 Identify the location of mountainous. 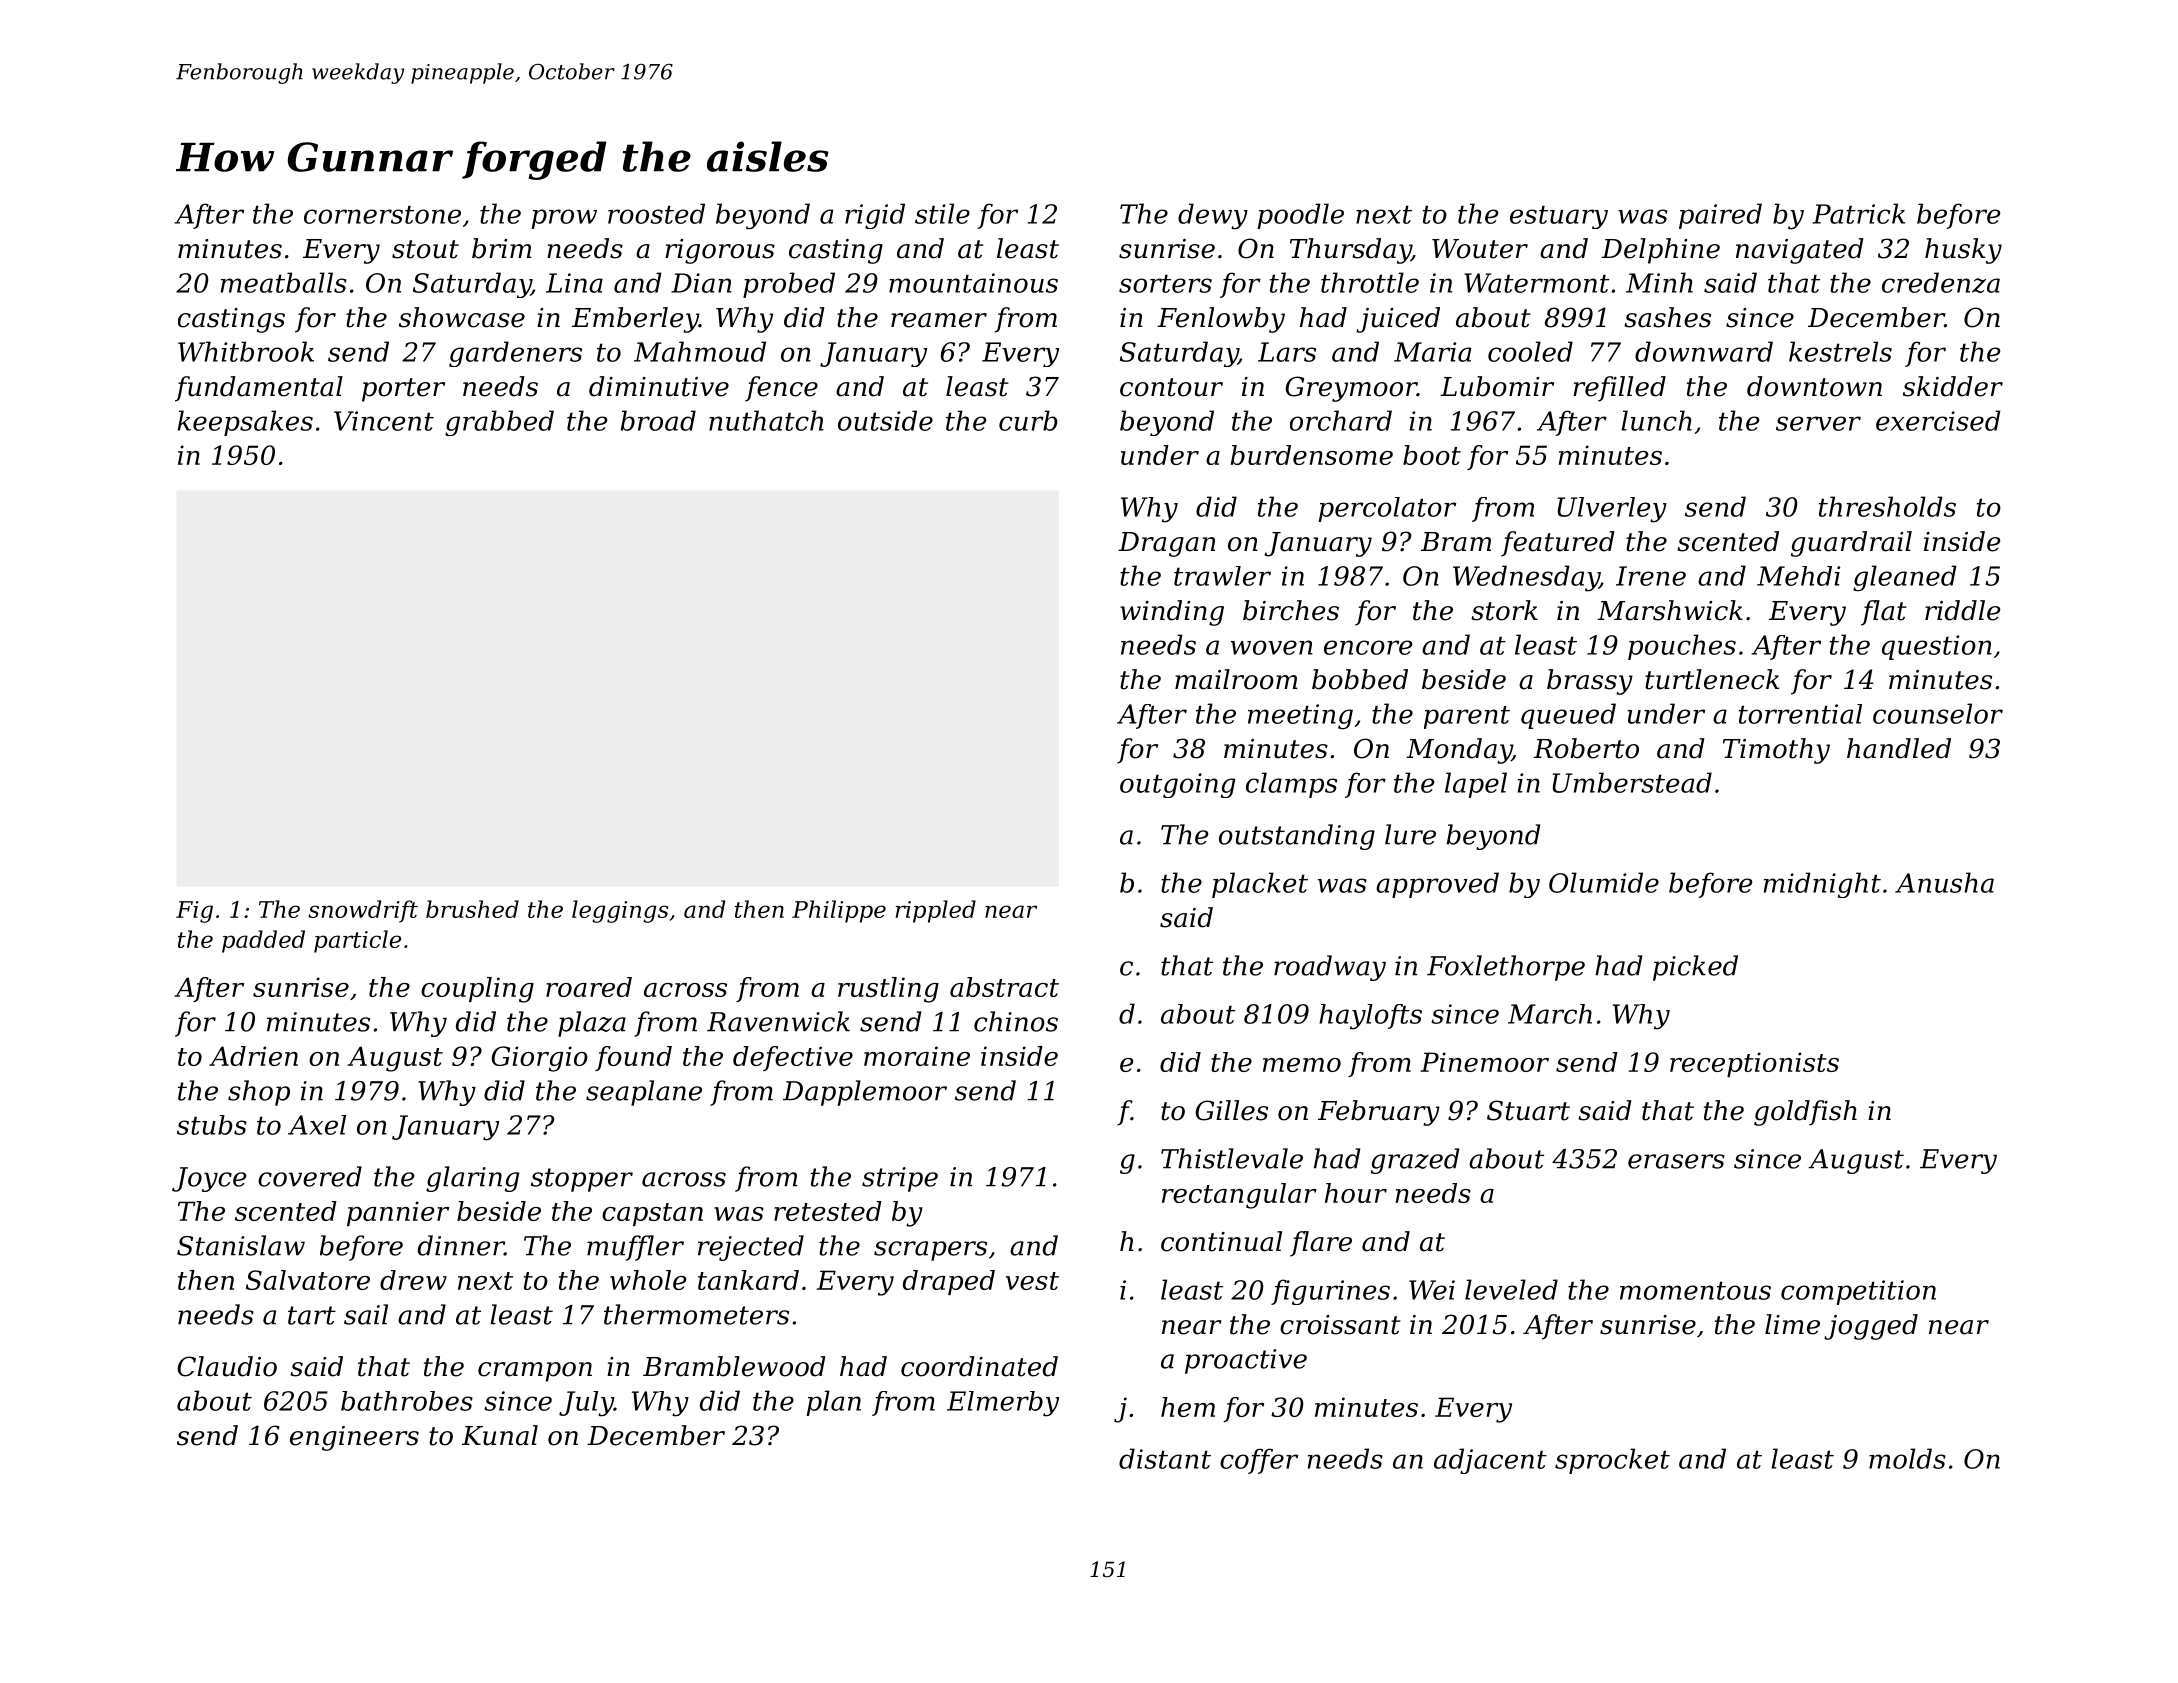
(973, 283).
